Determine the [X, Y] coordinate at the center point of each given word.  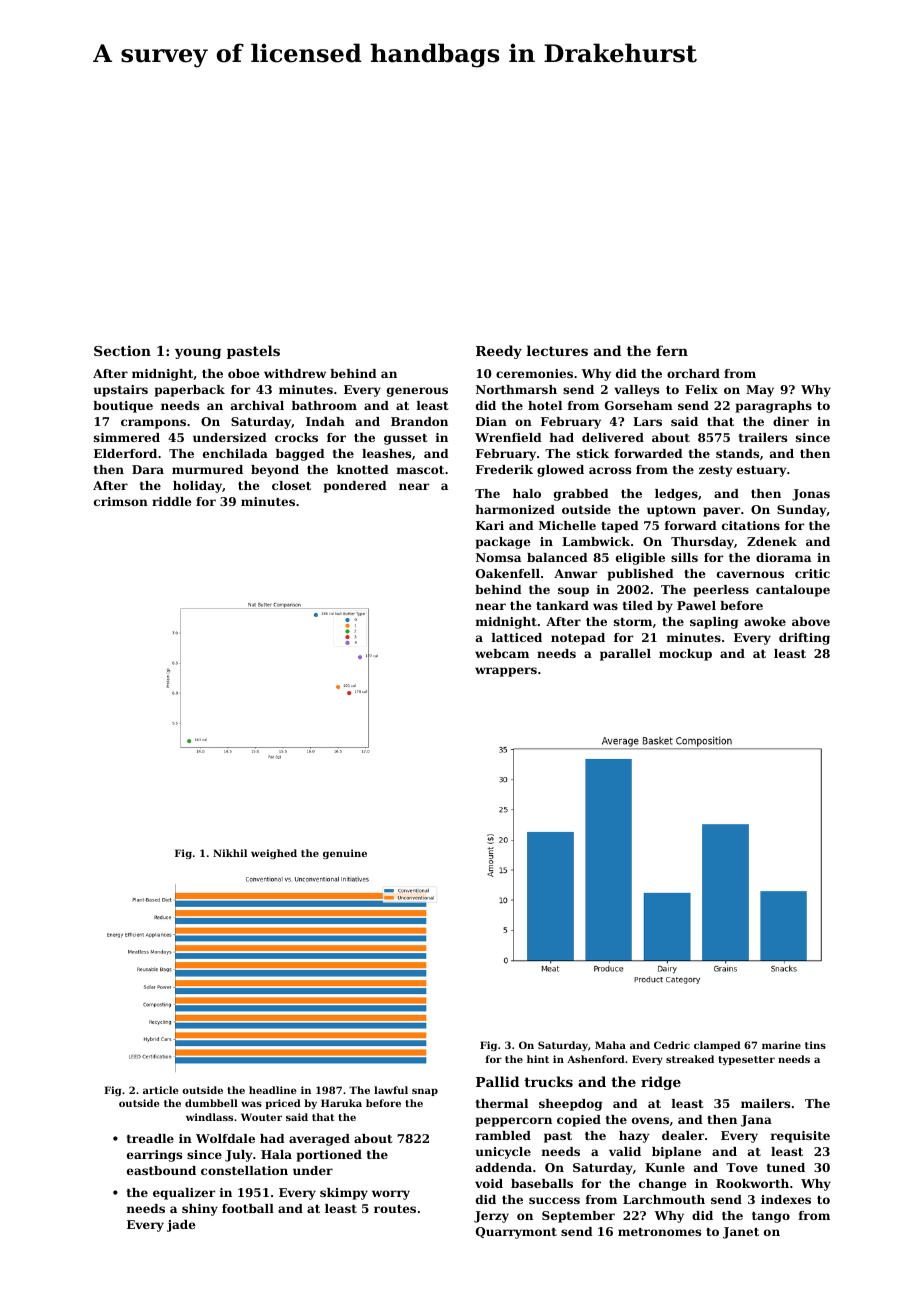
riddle [171, 501]
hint [538, 1059]
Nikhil [230, 853]
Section [122, 350]
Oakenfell [508, 573]
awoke [765, 621]
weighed [274, 854]
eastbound [161, 1170]
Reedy [499, 352]
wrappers [506, 672]
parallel [625, 655]
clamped [717, 1046]
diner [791, 421]
